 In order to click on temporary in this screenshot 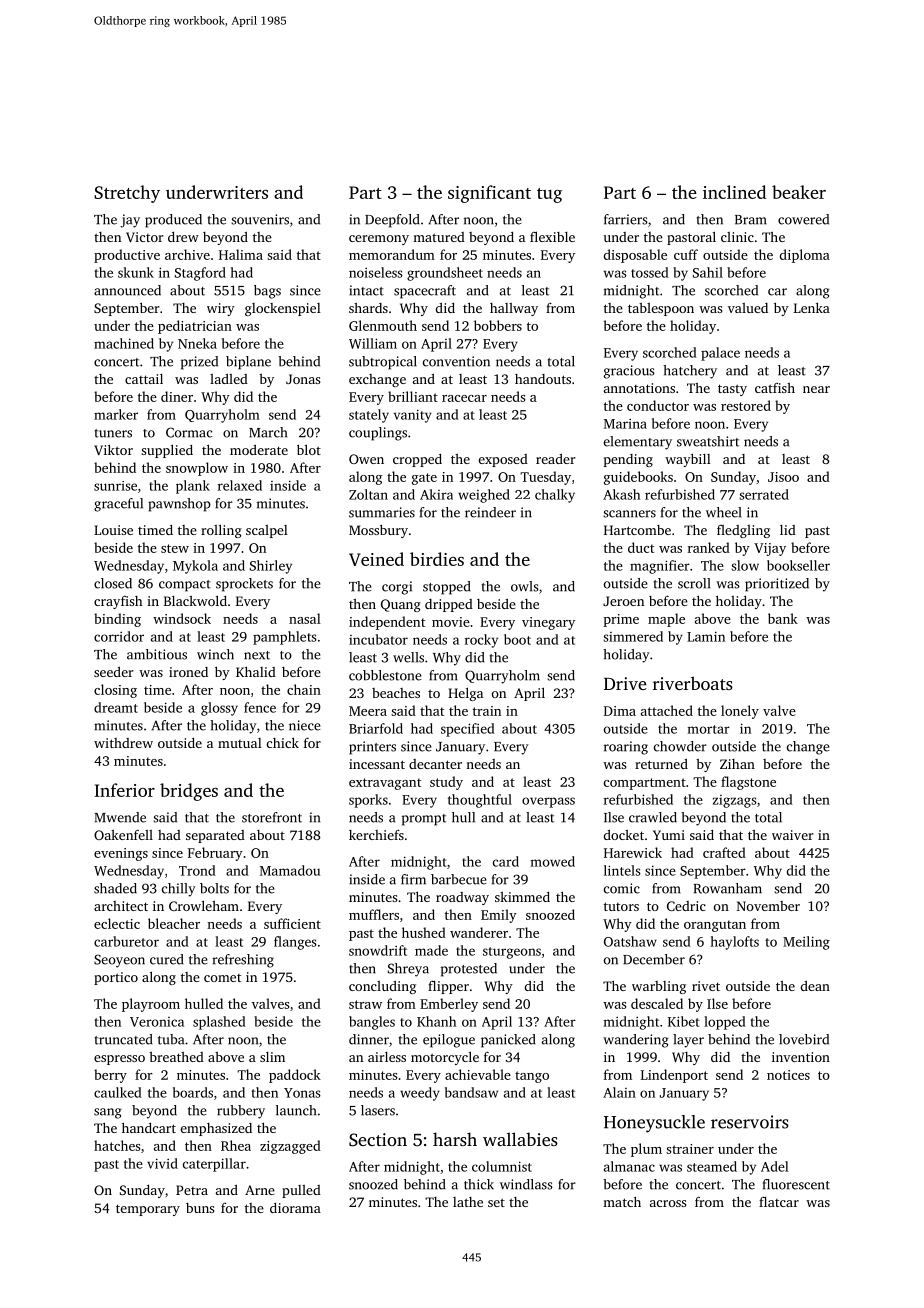, I will do `click(148, 1210)`.
